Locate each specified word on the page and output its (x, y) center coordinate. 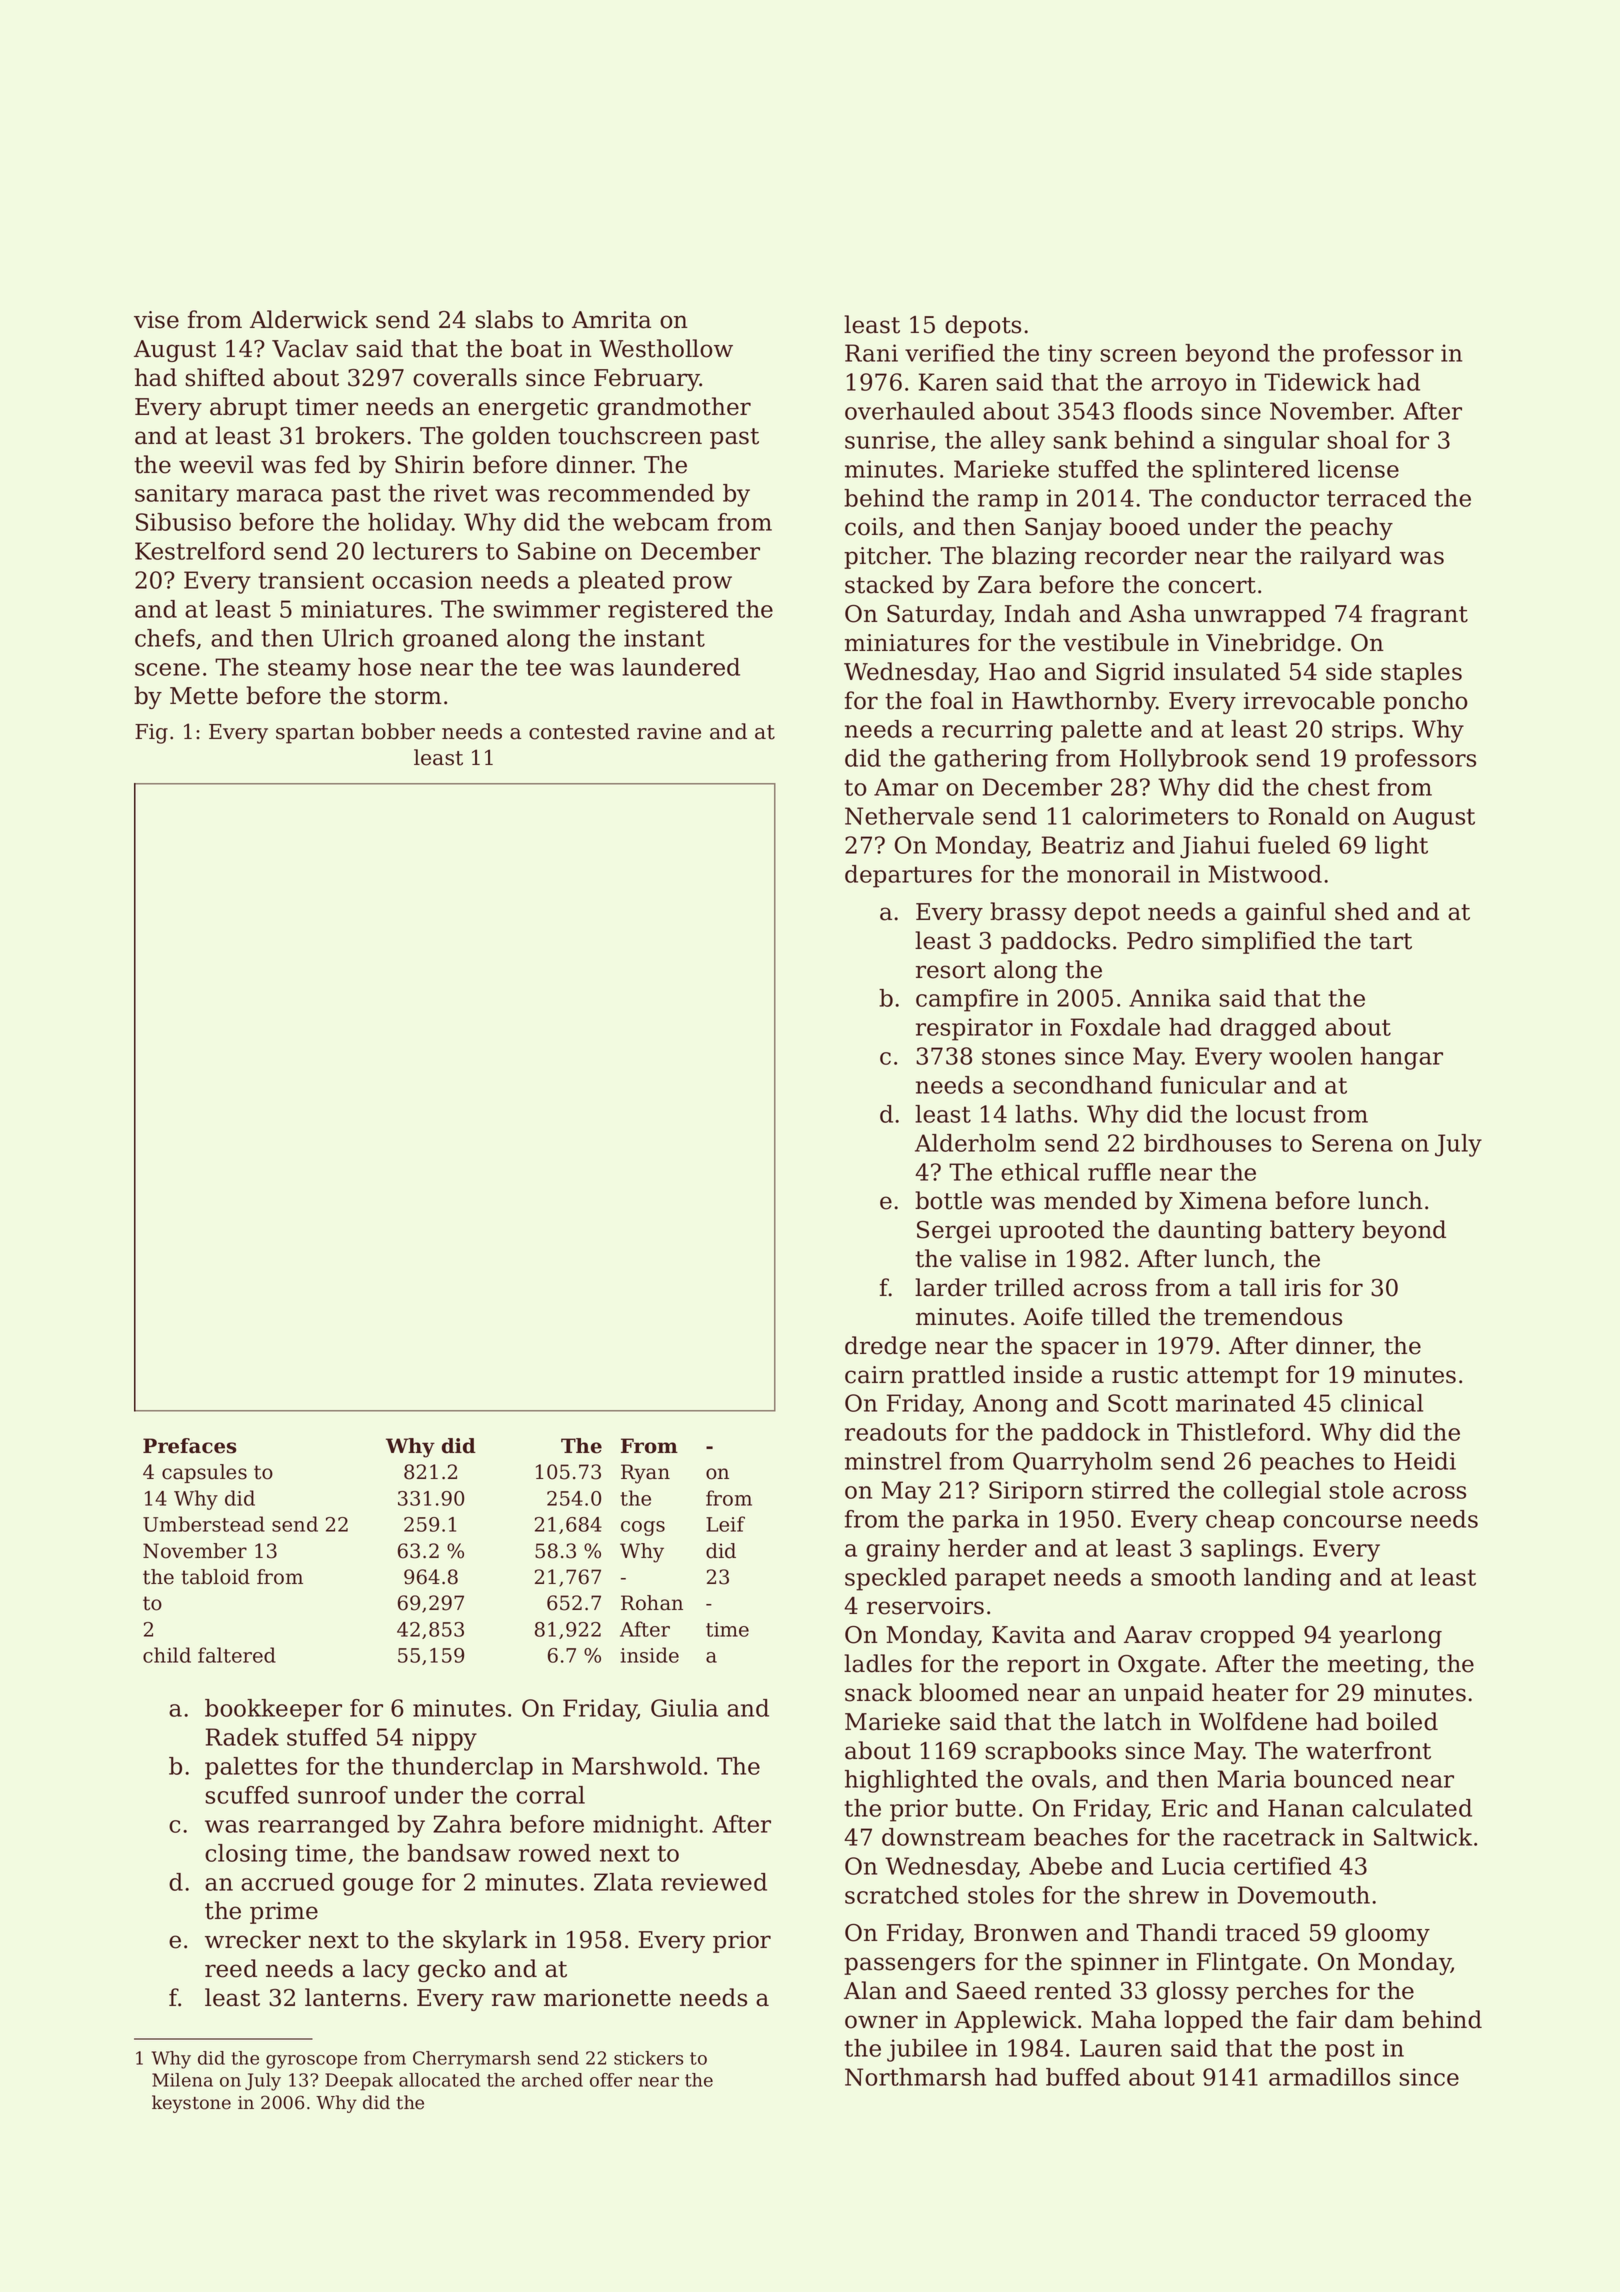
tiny (1070, 355)
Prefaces (190, 1446)
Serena (1352, 1143)
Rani (871, 353)
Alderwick (309, 319)
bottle (948, 1200)
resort (951, 970)
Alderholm (975, 1143)
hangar (1402, 1058)
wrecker (253, 1939)
